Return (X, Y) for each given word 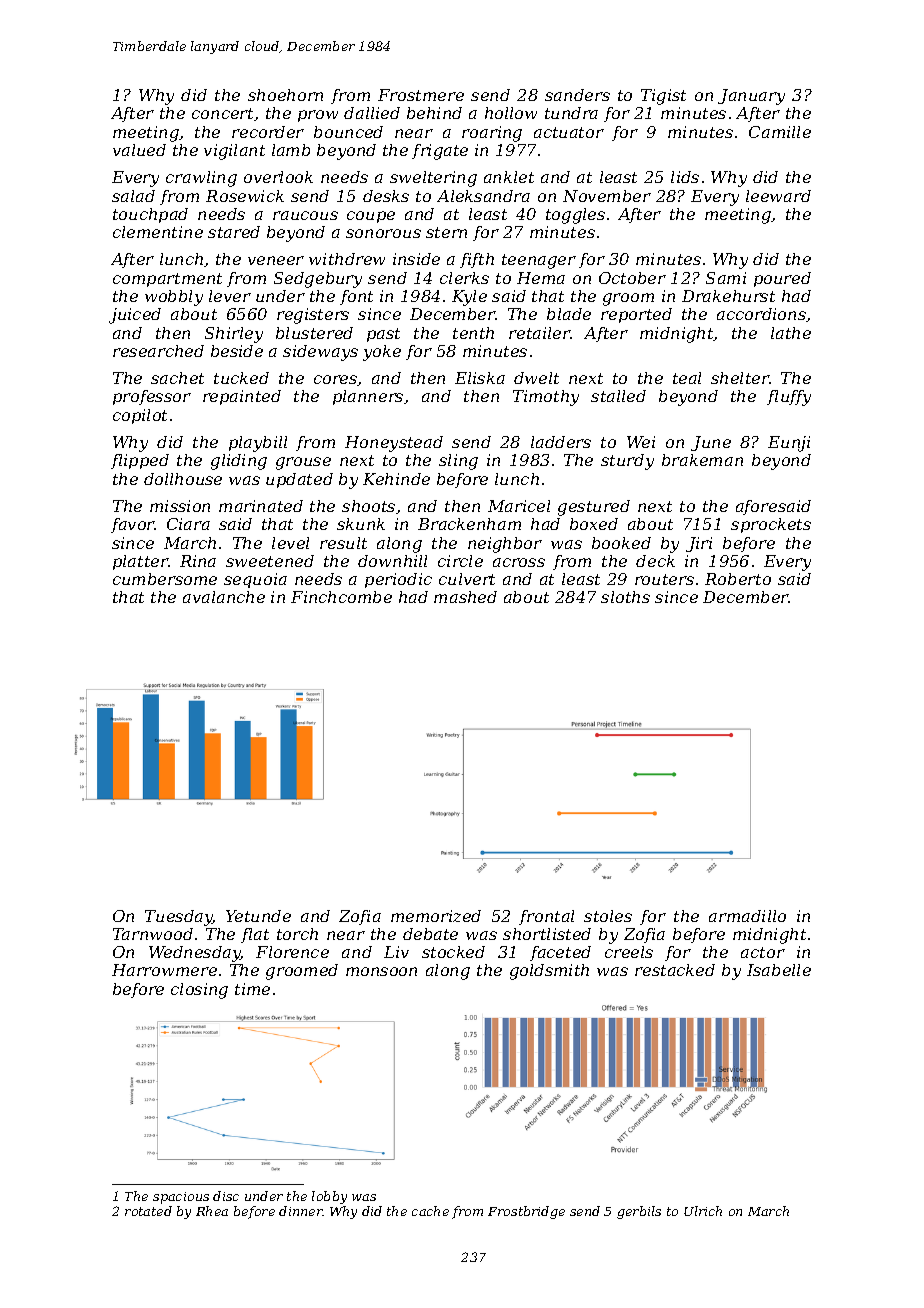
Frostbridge (526, 1212)
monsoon (381, 971)
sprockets (771, 525)
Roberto (738, 579)
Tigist (663, 97)
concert (222, 113)
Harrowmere (164, 970)
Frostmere (421, 95)
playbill (258, 444)
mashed (465, 597)
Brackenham (469, 524)
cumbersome (165, 579)
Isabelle (779, 970)
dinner (301, 1211)
